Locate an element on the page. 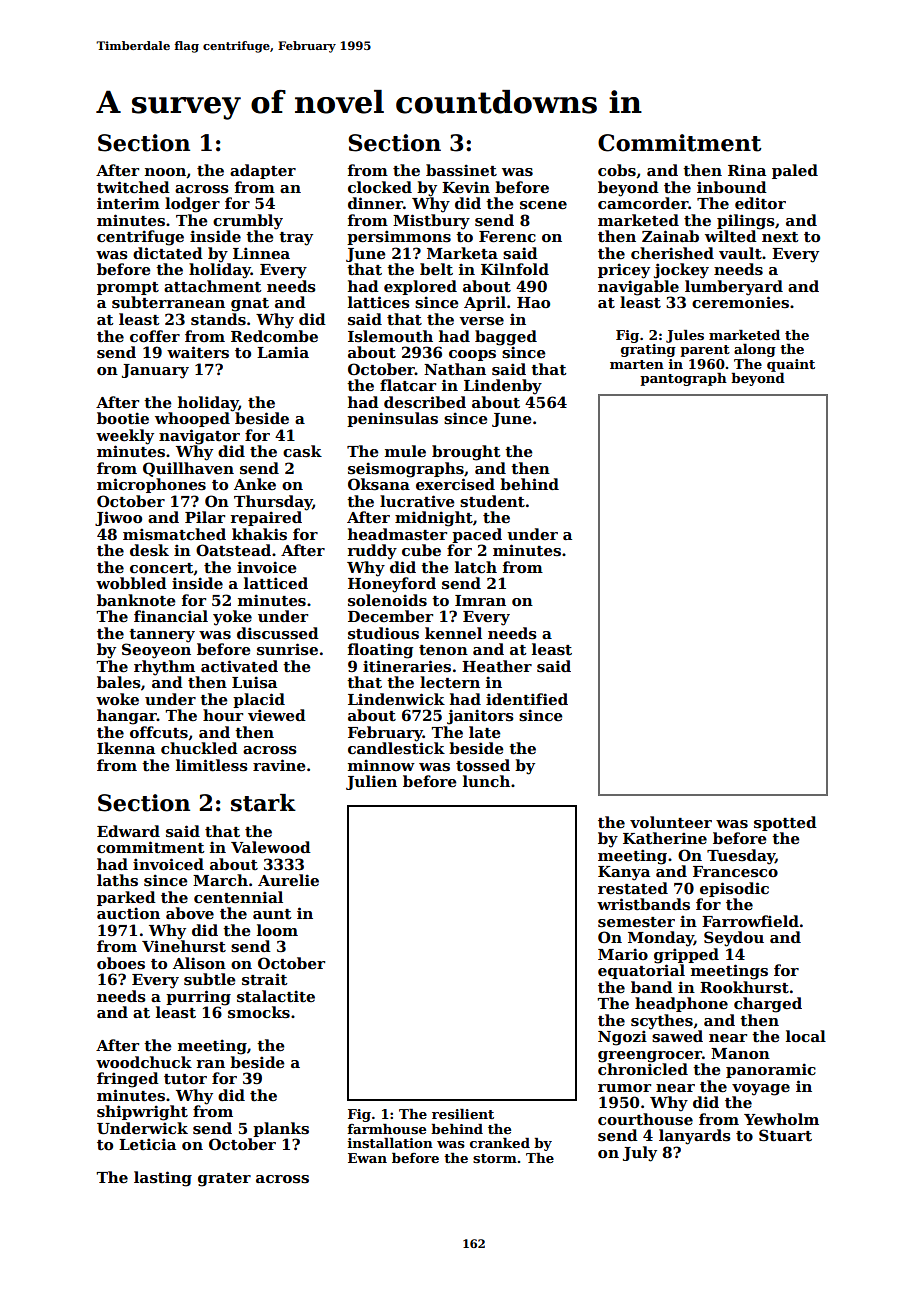 The width and height of the page is (924, 1308). loom is located at coordinates (277, 930).
